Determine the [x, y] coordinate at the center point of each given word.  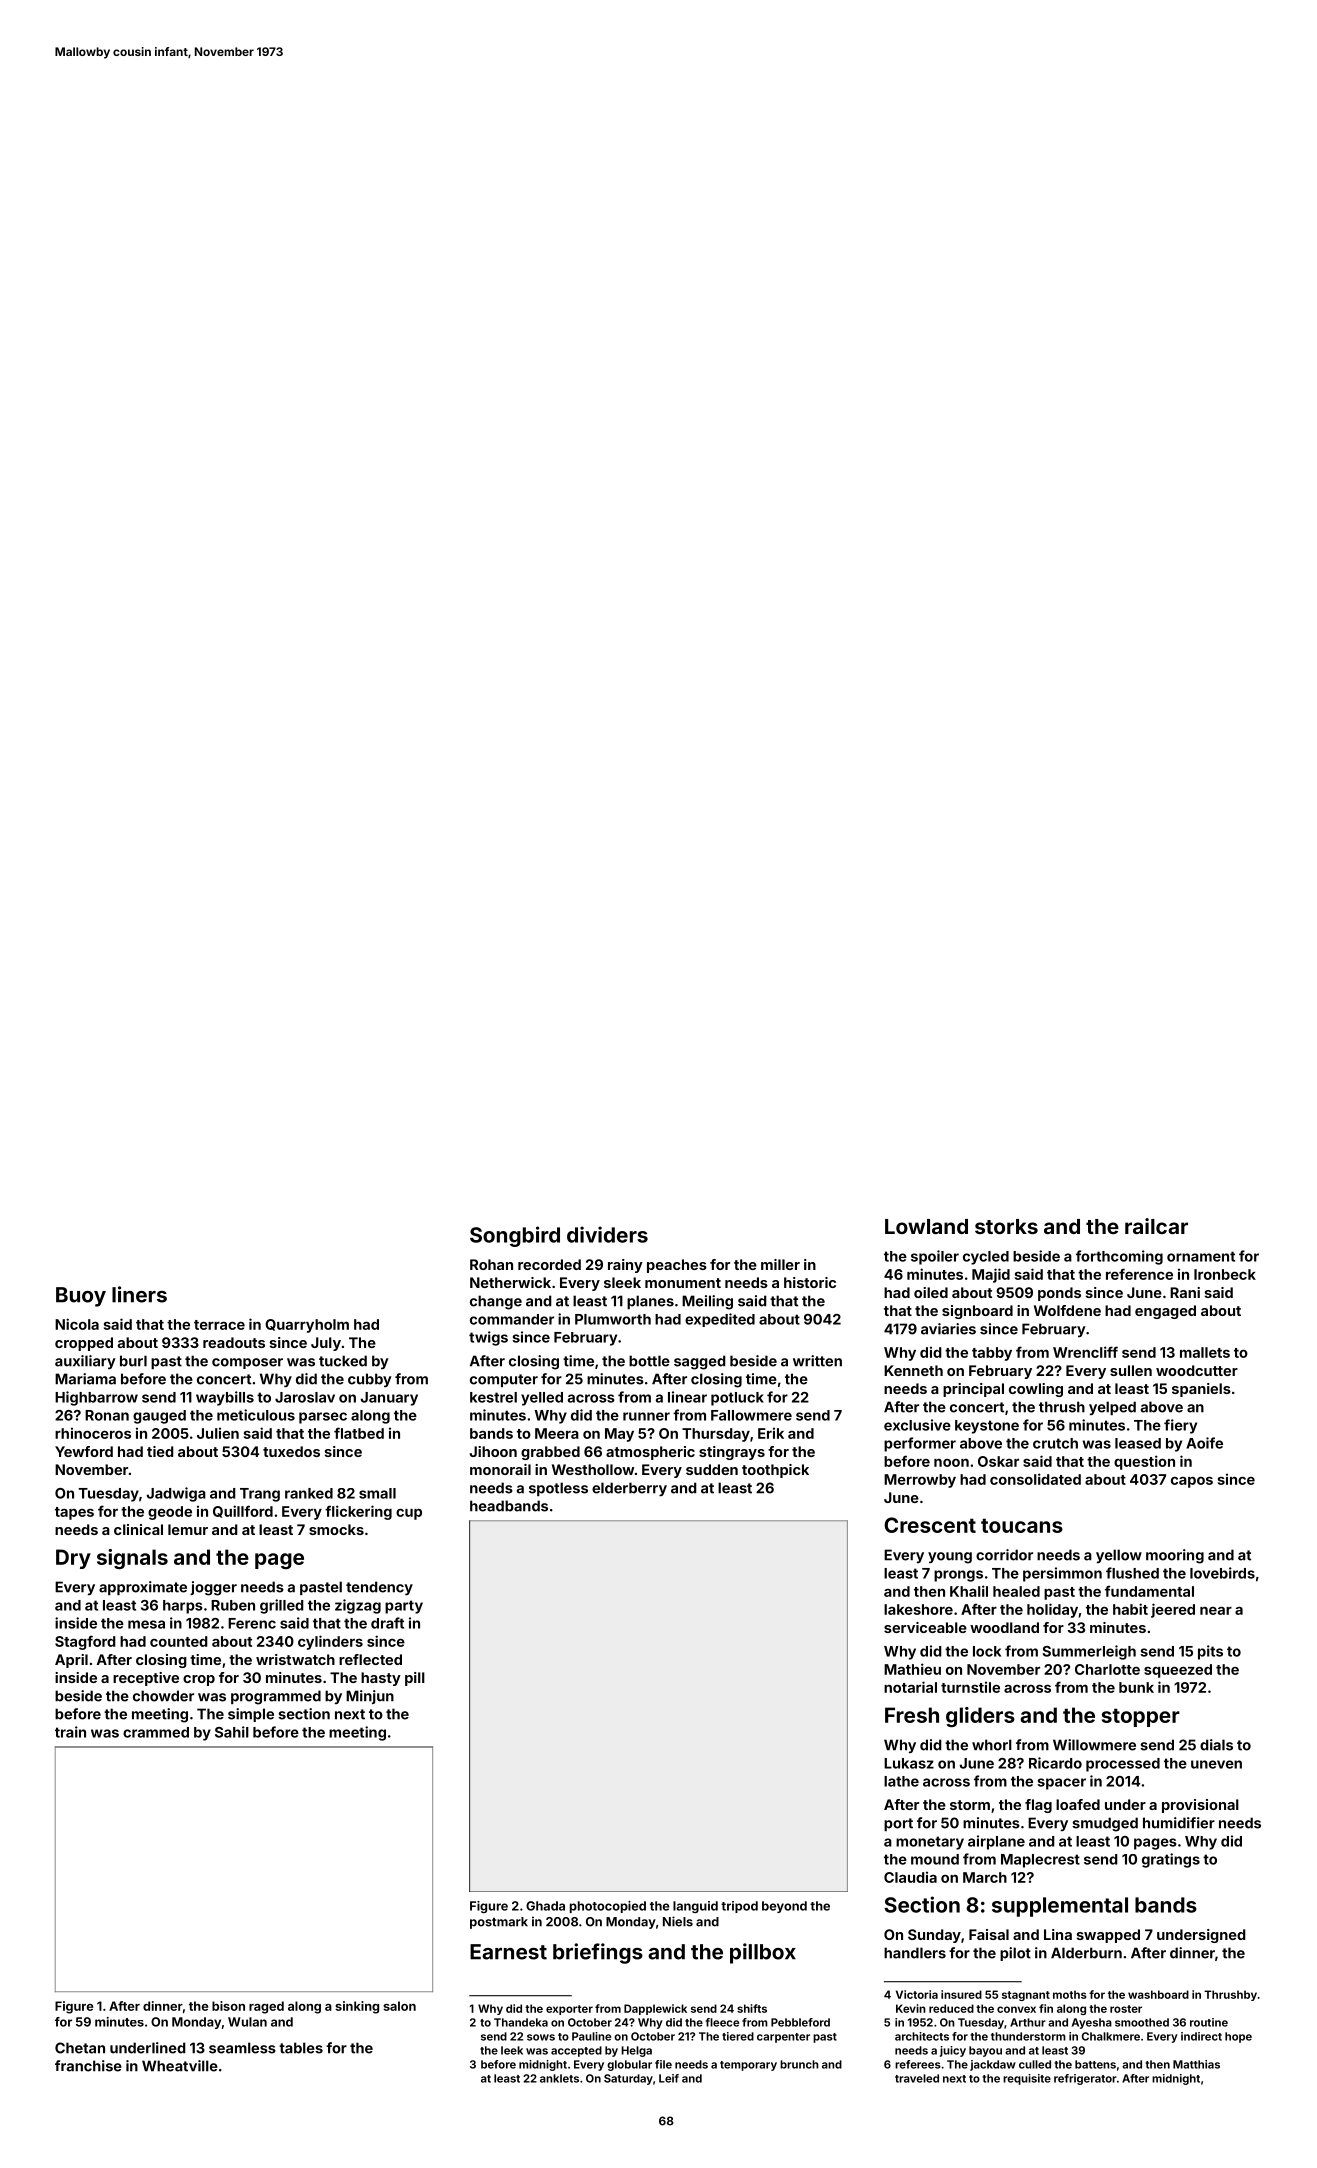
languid [695, 1907]
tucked [343, 1361]
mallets [1205, 1352]
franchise [88, 2066]
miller [780, 1264]
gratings [1171, 1860]
